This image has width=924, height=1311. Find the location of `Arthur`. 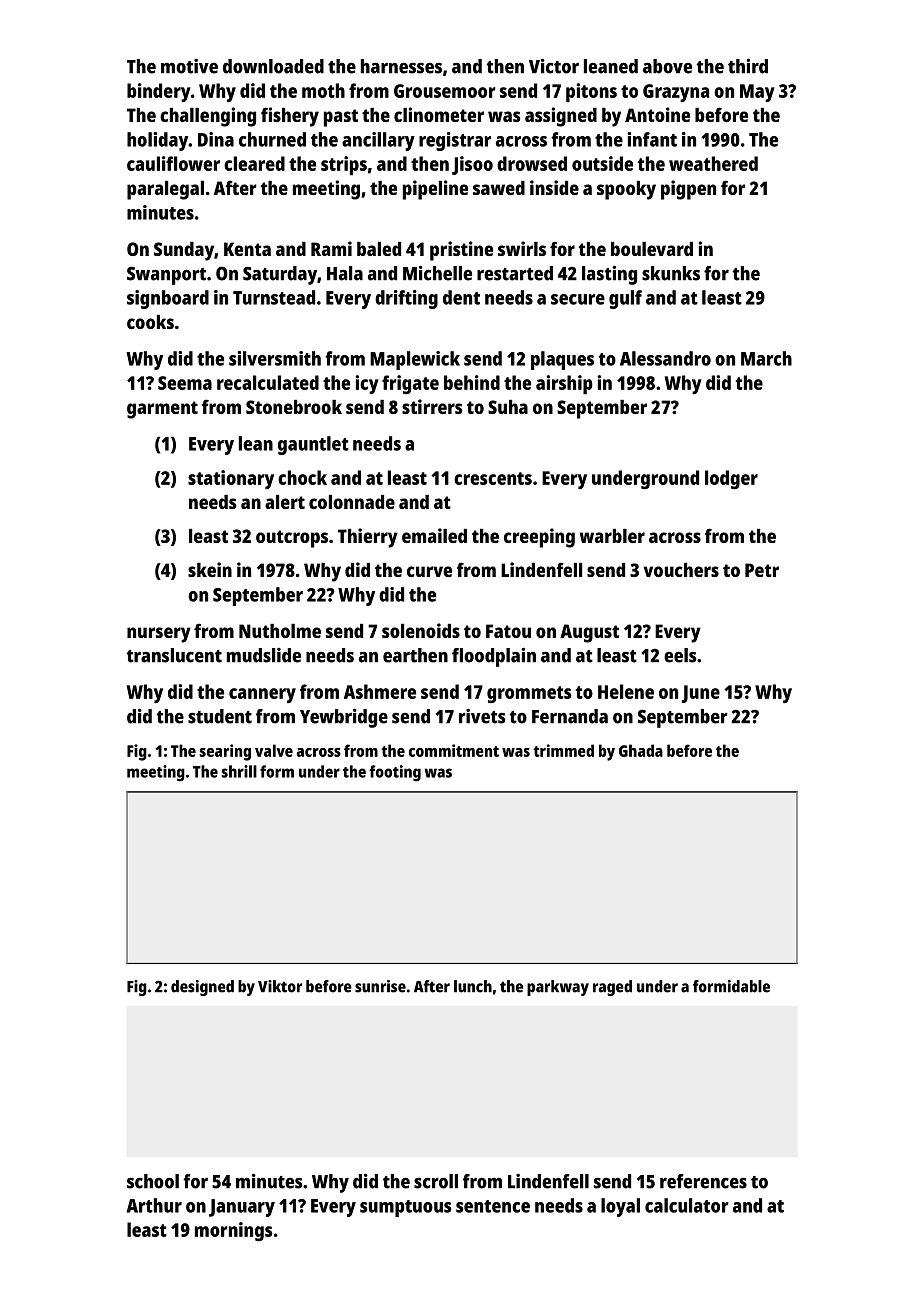

Arthur is located at coordinates (154, 1205).
